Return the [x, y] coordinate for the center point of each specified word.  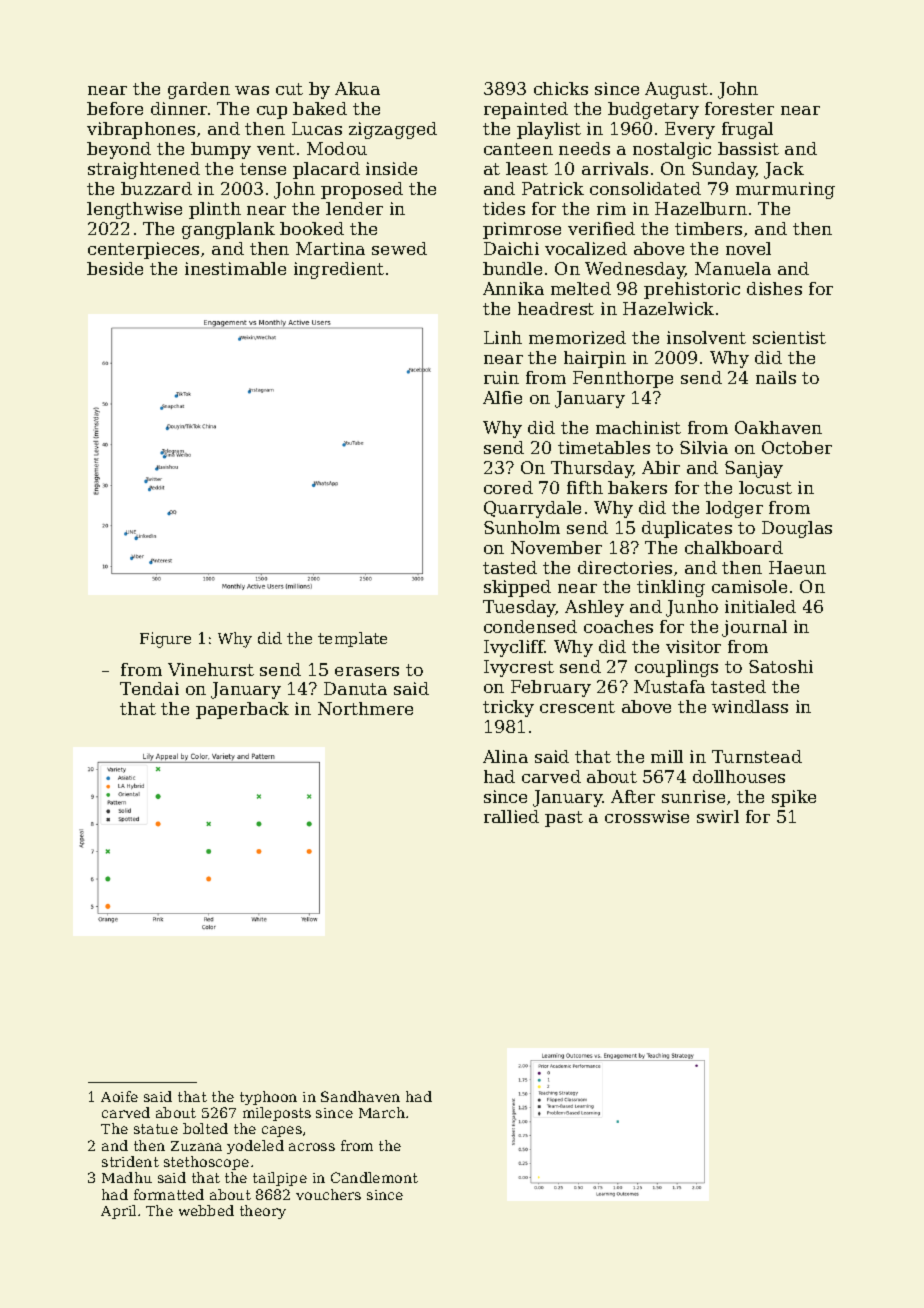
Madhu [127, 1177]
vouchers [328, 1194]
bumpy [221, 150]
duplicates [687, 529]
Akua [357, 88]
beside [115, 268]
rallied [511, 816]
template [352, 639]
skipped [517, 588]
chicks [561, 88]
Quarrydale [532, 509]
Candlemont [374, 1177]
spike [794, 798]
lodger [734, 509]
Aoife [119, 1096]
